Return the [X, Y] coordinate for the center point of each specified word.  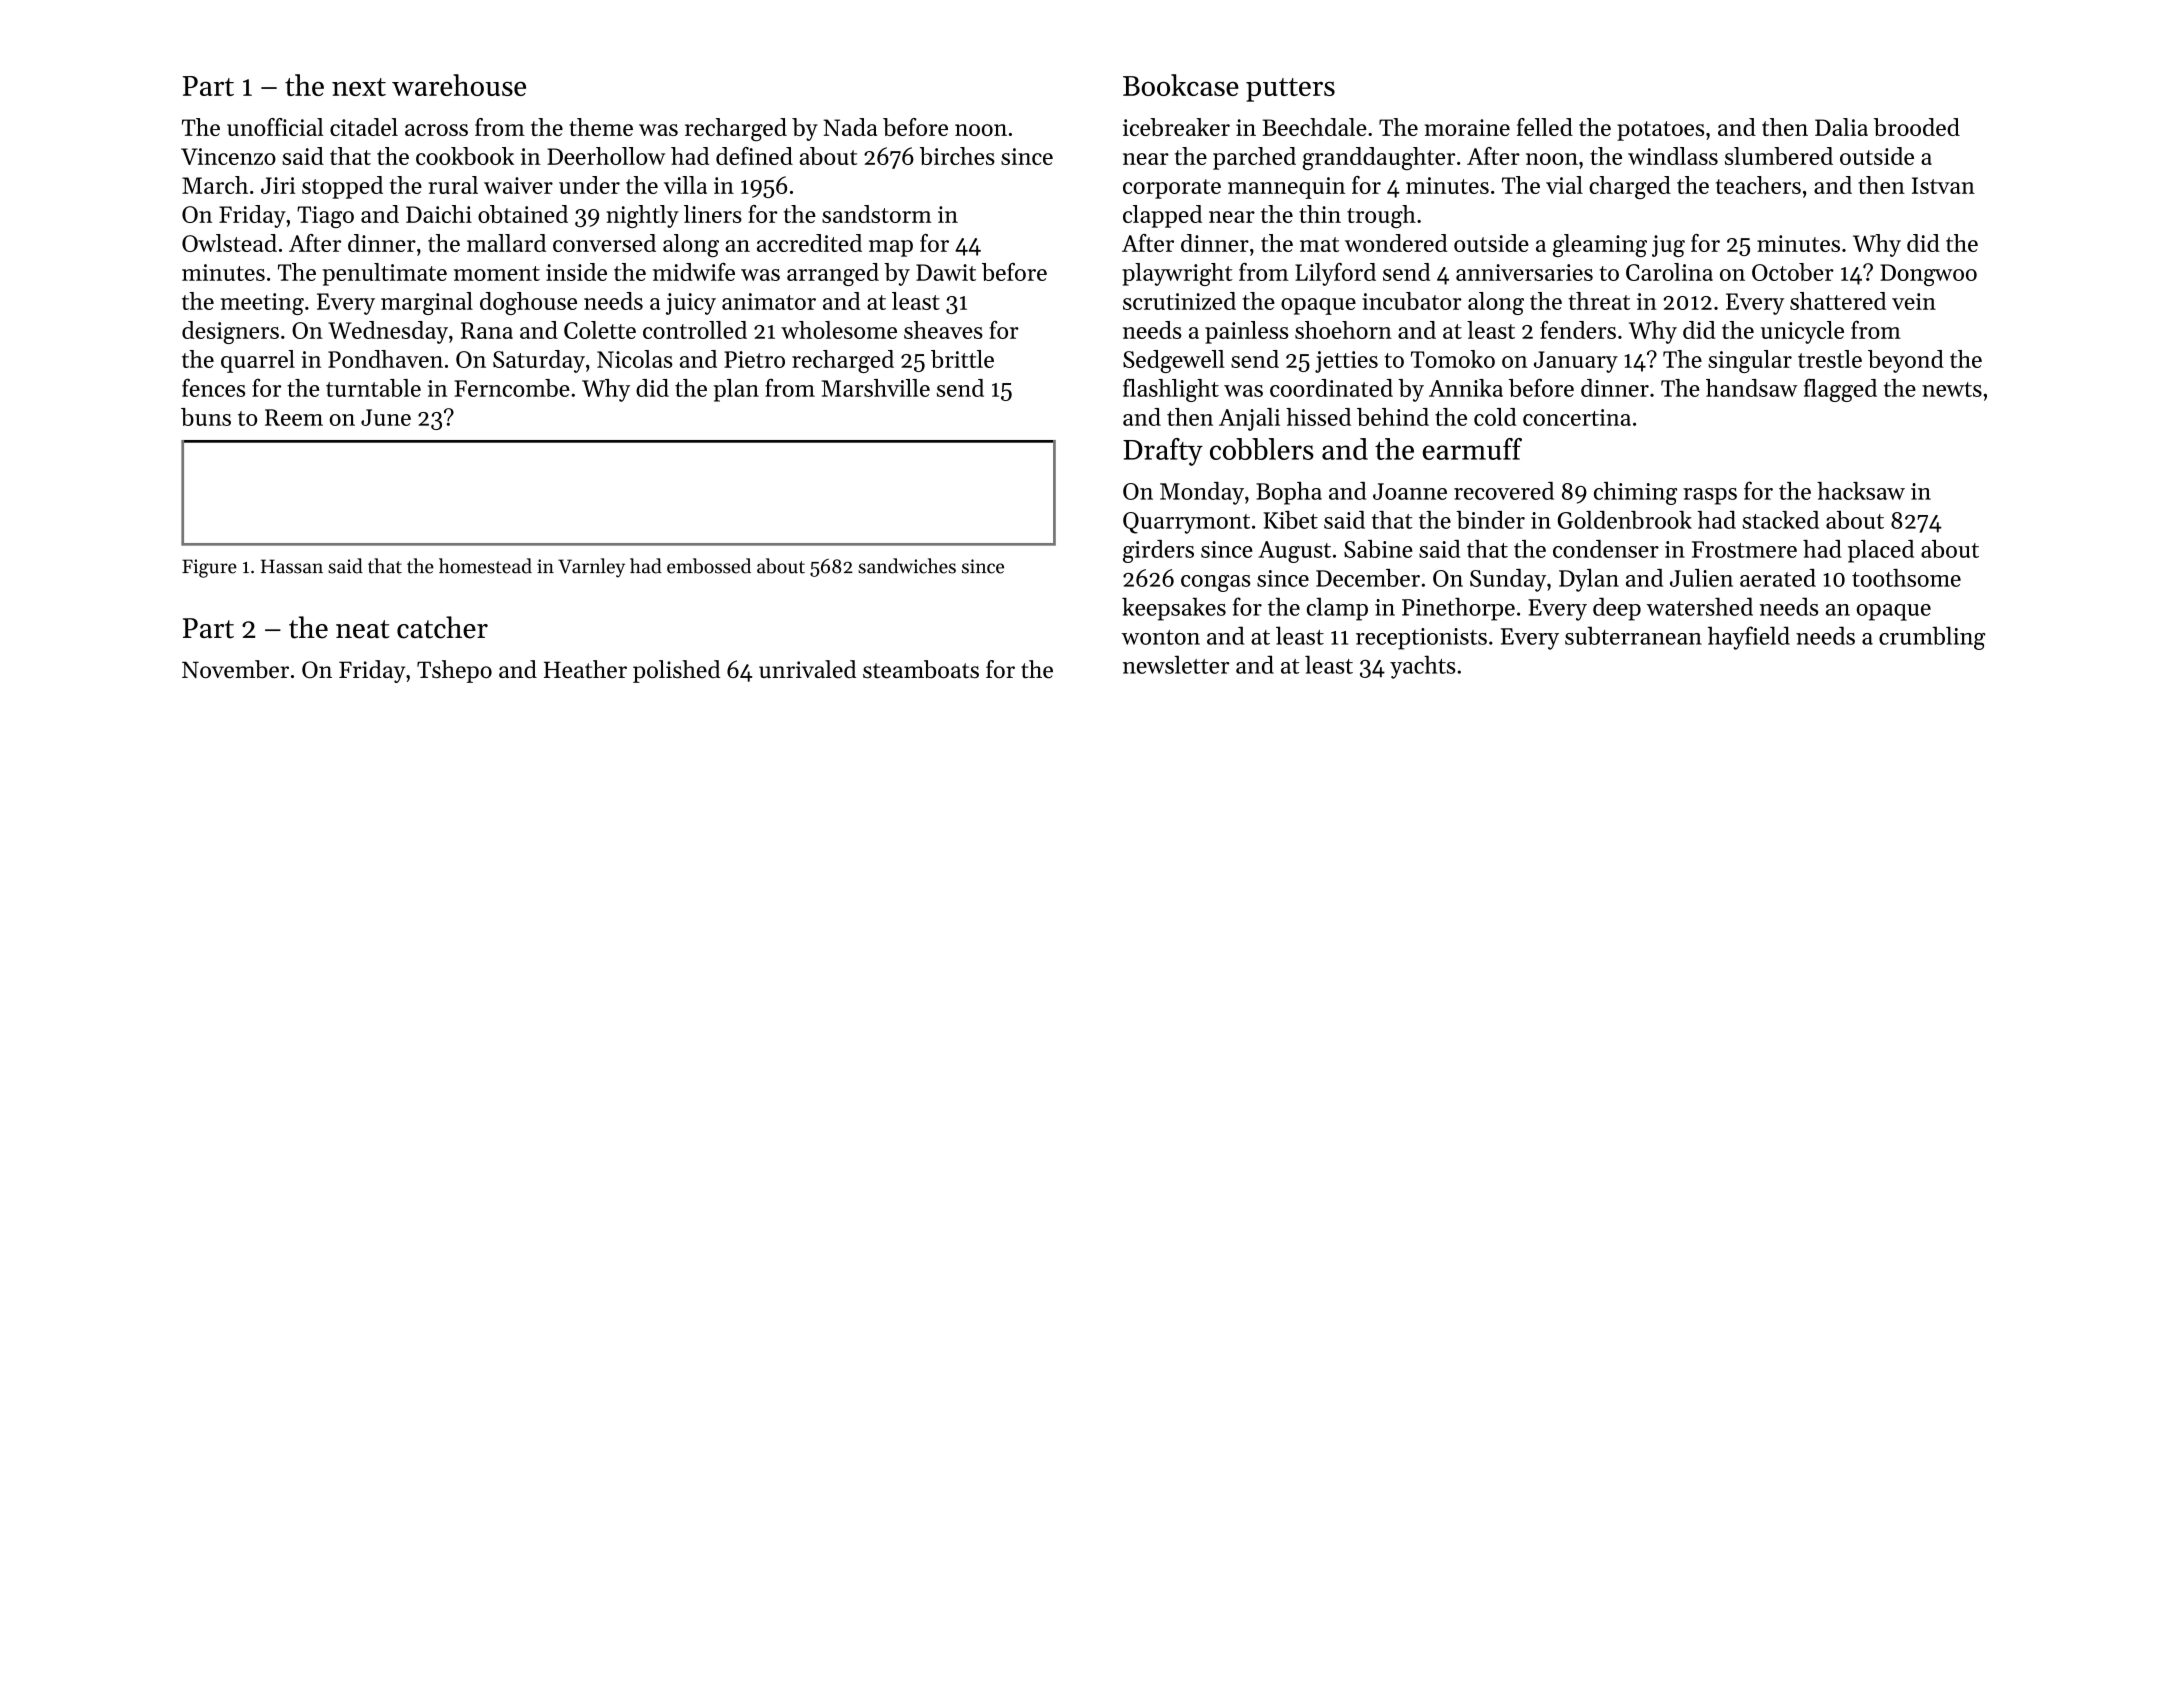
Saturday [539, 361]
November [235, 669]
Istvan [1943, 185]
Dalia [1841, 127]
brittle [962, 359]
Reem [294, 417]
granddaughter [1378, 158]
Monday [1202, 493]
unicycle [1802, 332]
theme [601, 127]
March [215, 185]
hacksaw [1861, 491]
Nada [850, 127]
